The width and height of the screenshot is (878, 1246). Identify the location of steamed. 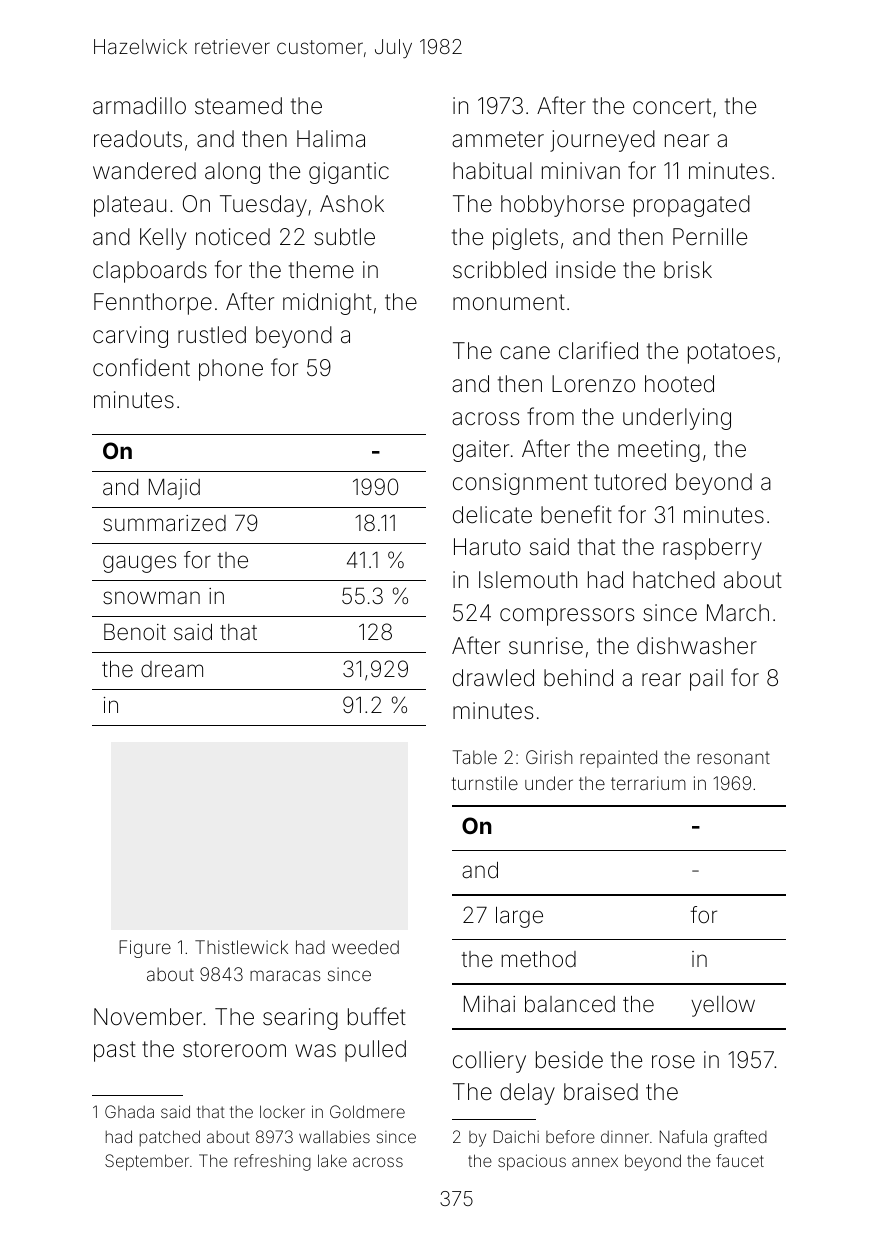
(238, 106).
